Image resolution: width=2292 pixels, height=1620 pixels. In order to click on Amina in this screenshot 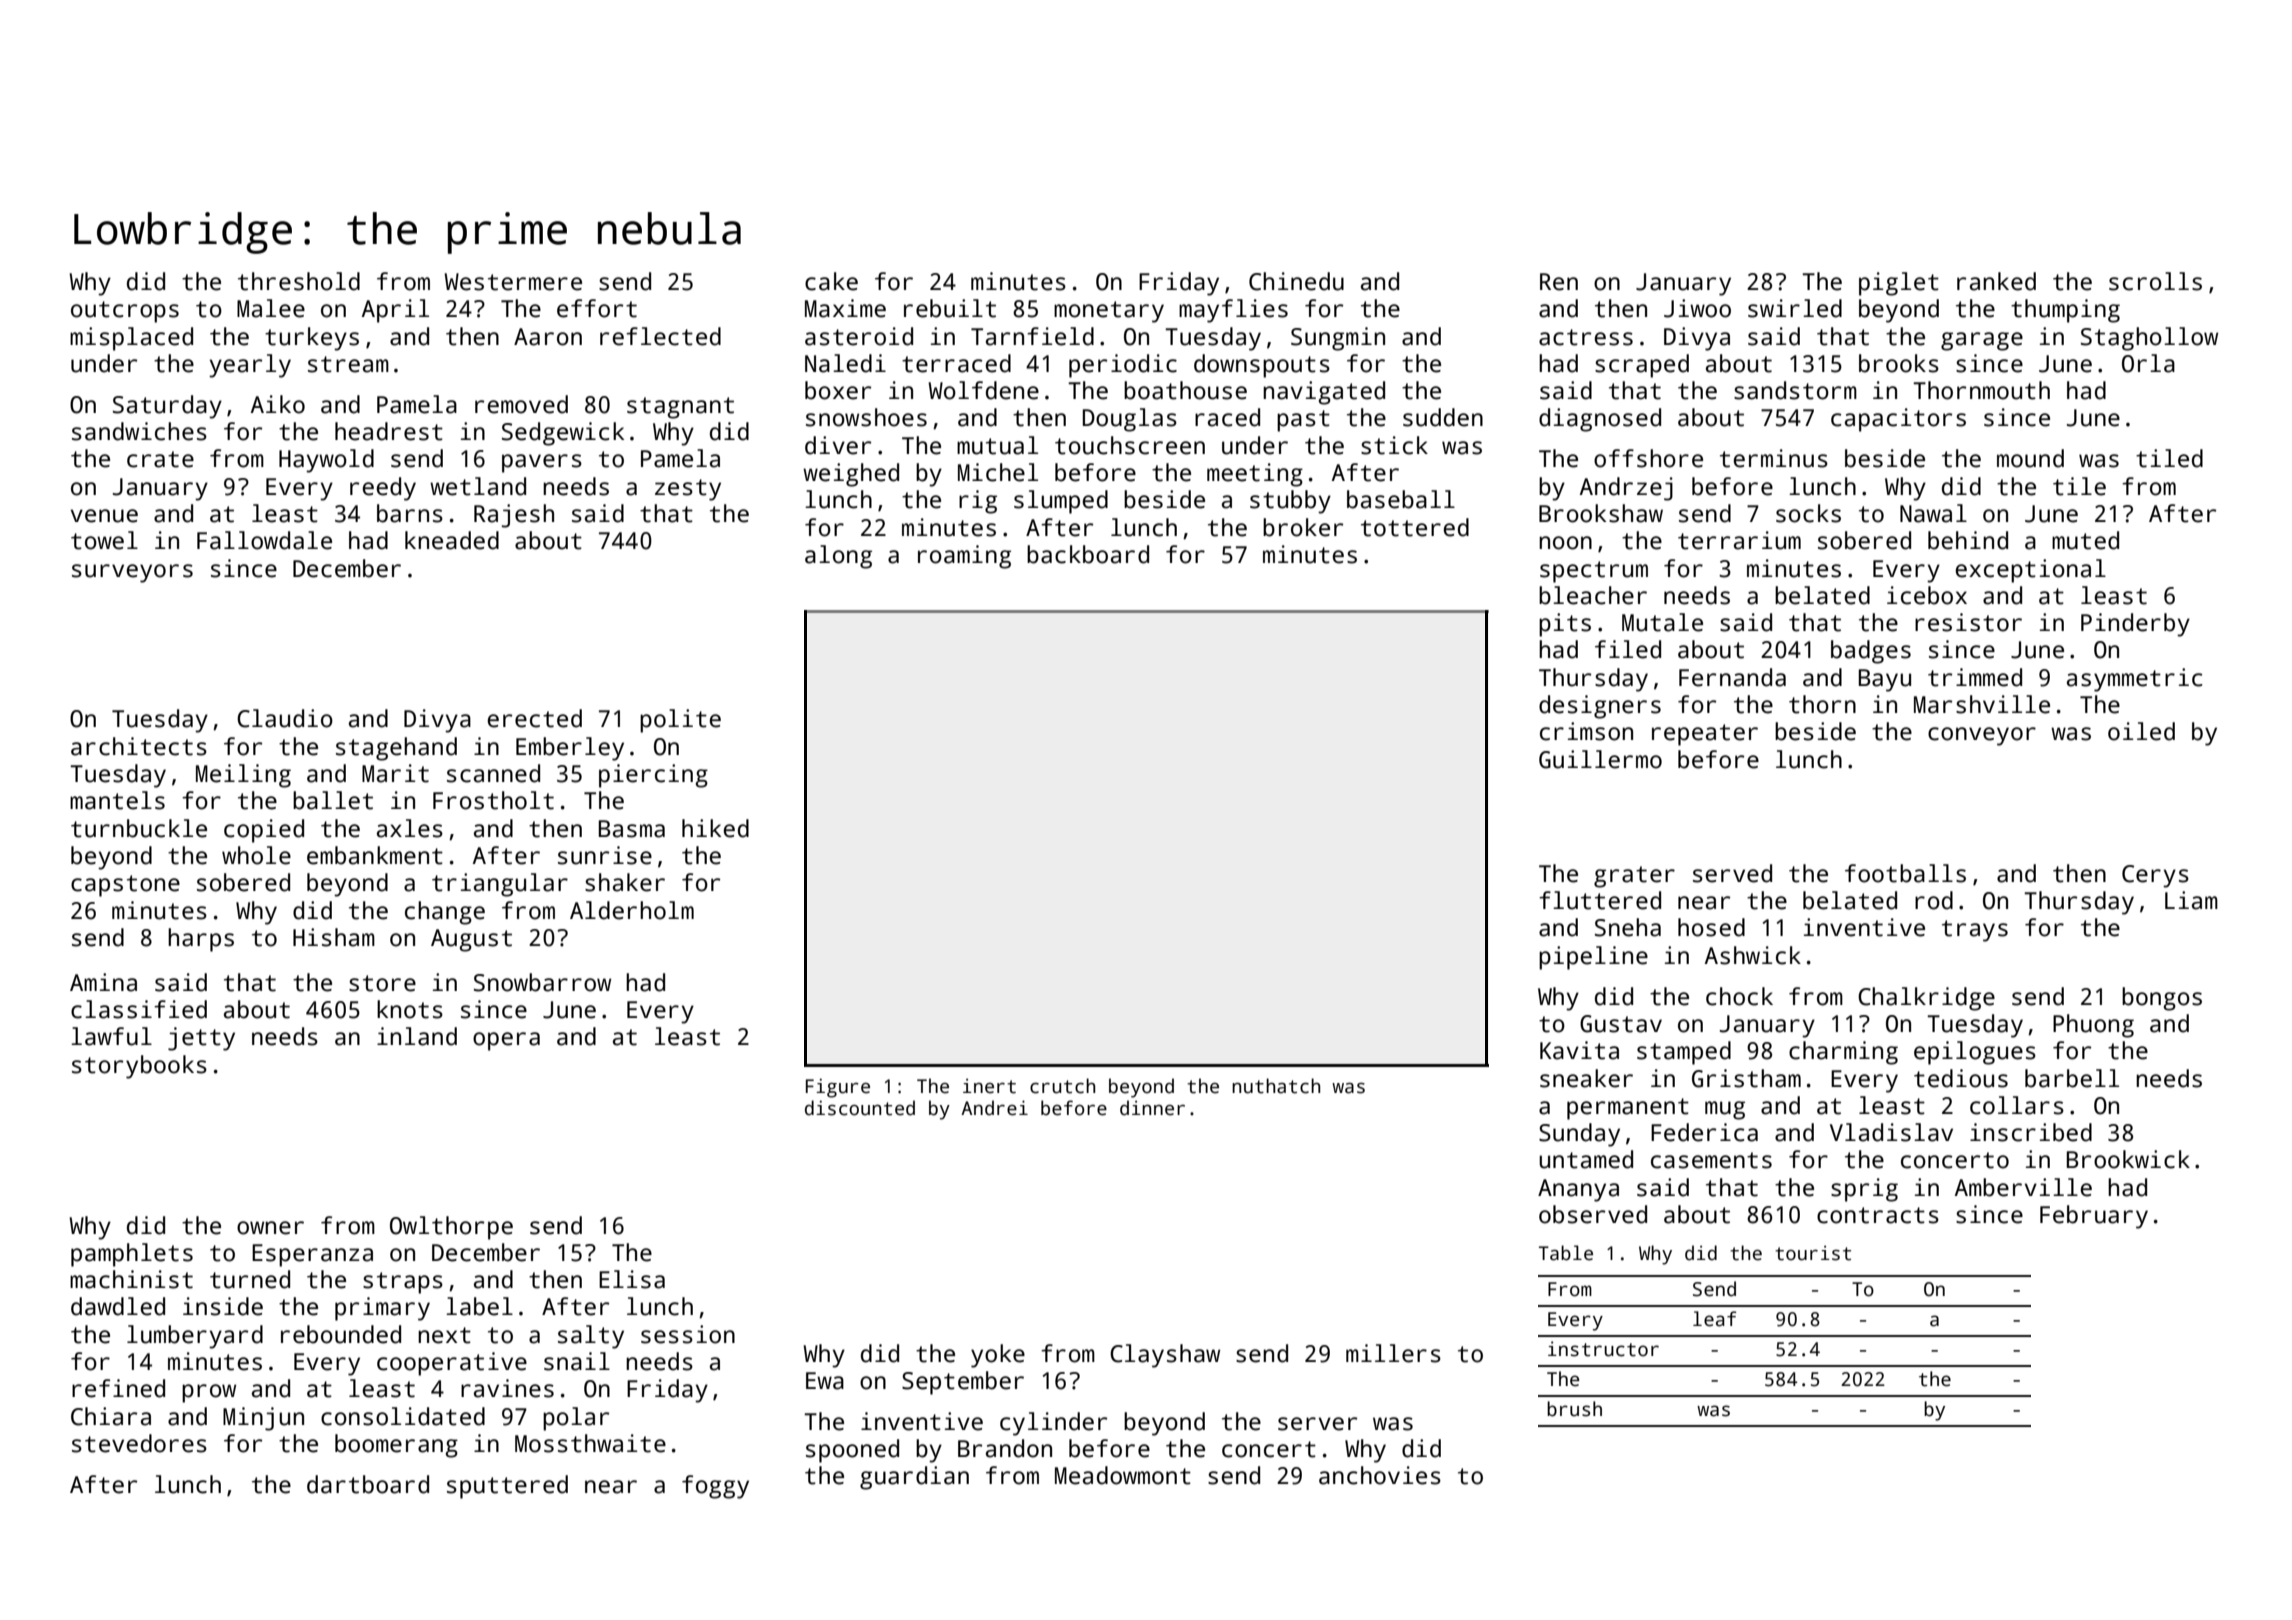, I will do `click(103, 982)`.
